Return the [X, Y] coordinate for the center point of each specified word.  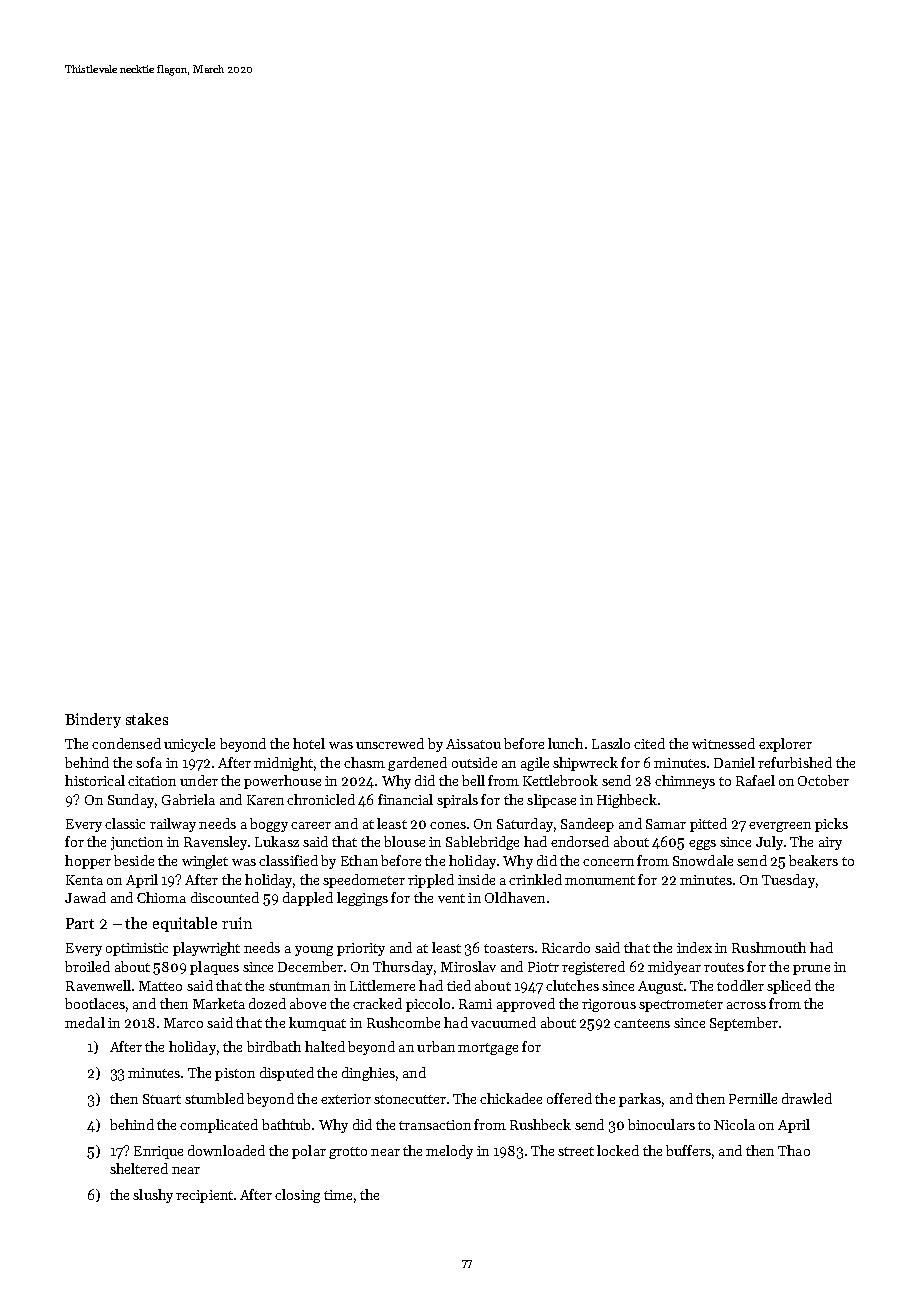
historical [95, 780]
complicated [219, 1126]
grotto [348, 1153]
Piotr [543, 967]
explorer [785, 745]
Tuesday [788, 881]
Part [80, 923]
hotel [309, 743]
